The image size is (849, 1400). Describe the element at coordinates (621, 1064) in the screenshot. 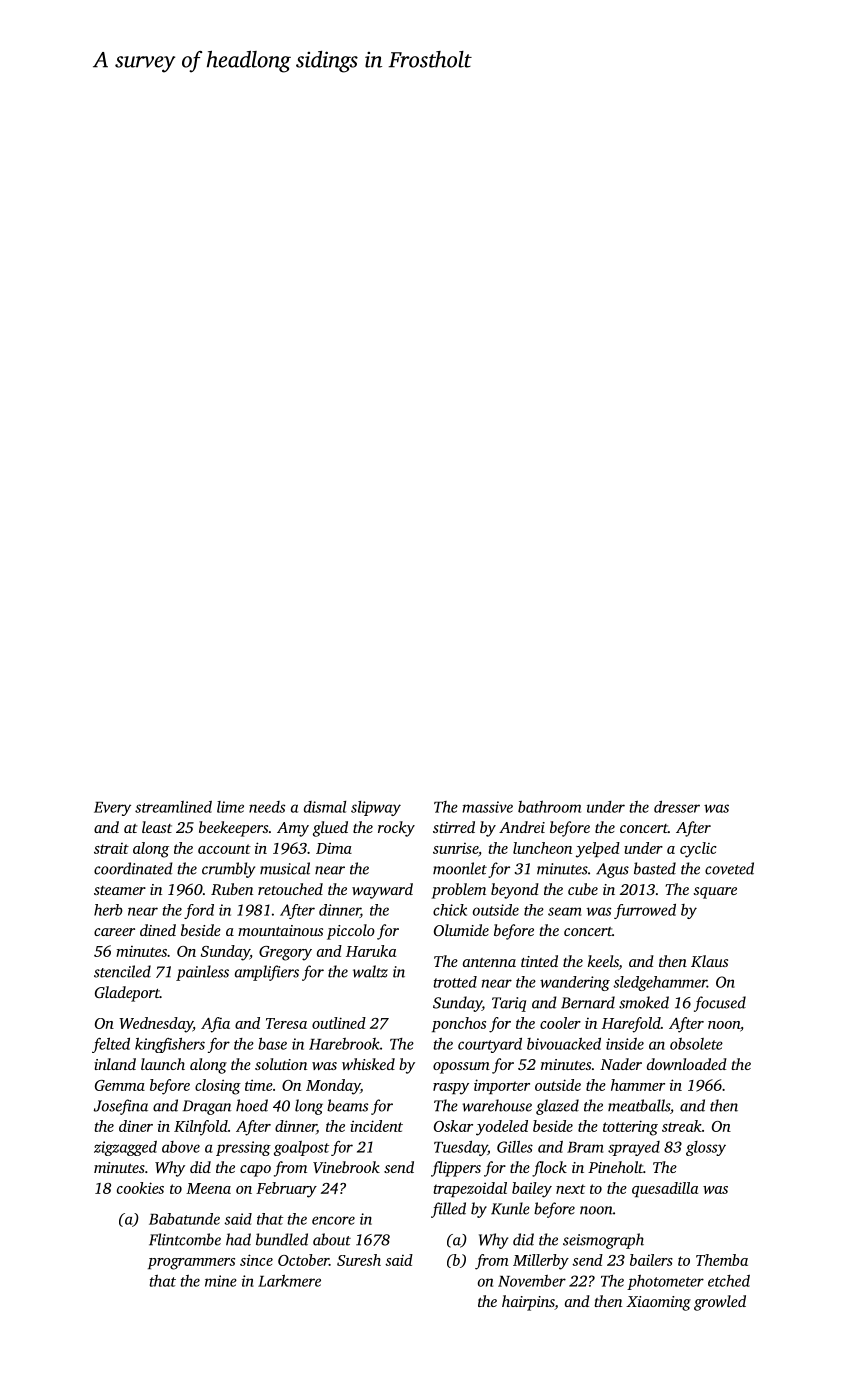

I see `Nader` at that location.
